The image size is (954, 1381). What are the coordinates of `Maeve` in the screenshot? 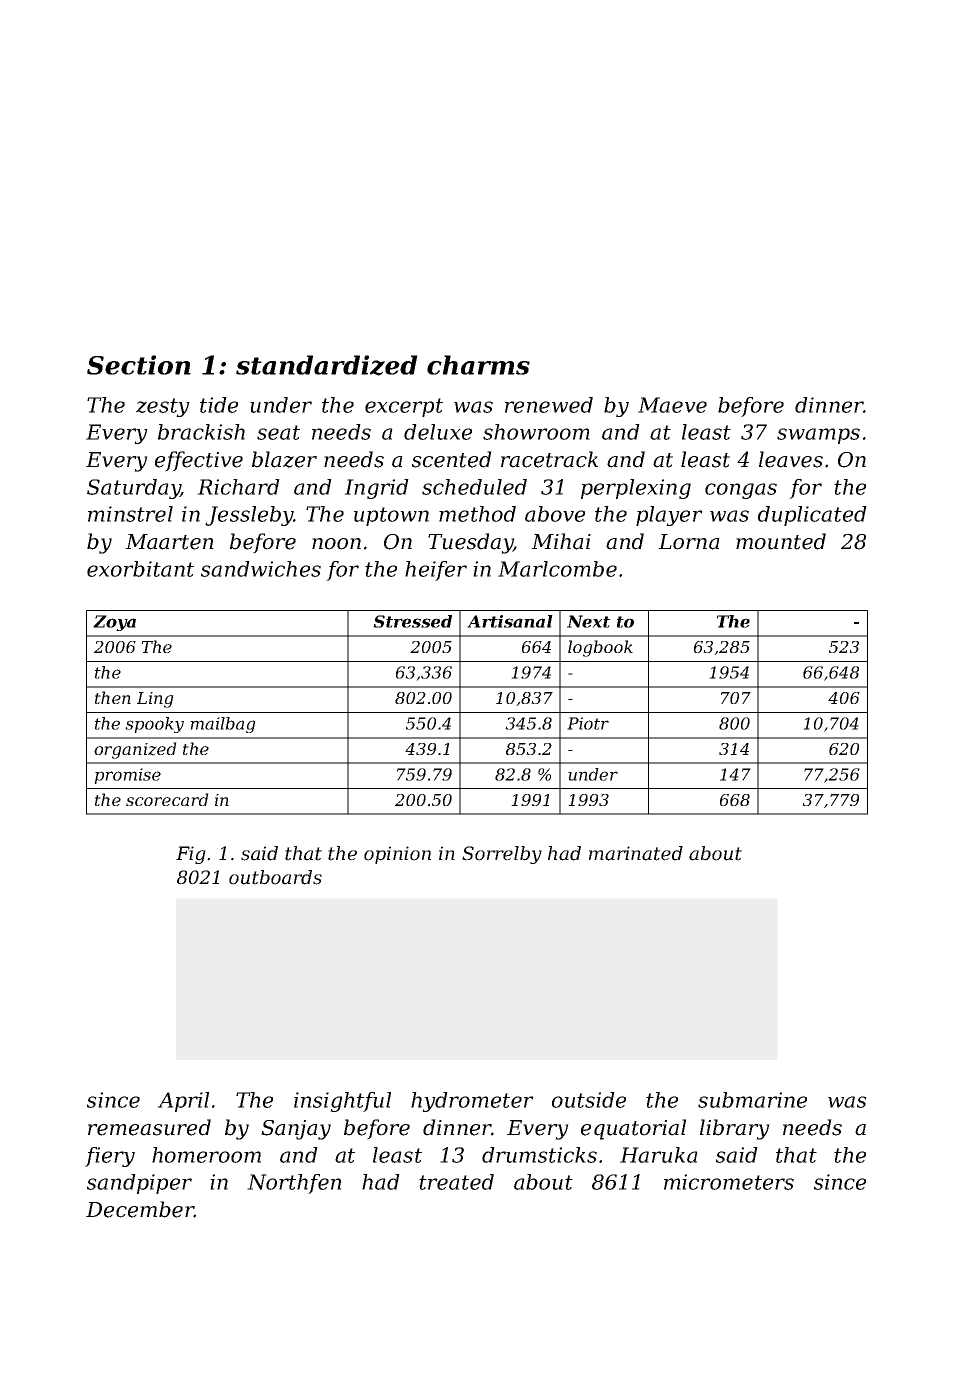 It's located at (672, 405).
